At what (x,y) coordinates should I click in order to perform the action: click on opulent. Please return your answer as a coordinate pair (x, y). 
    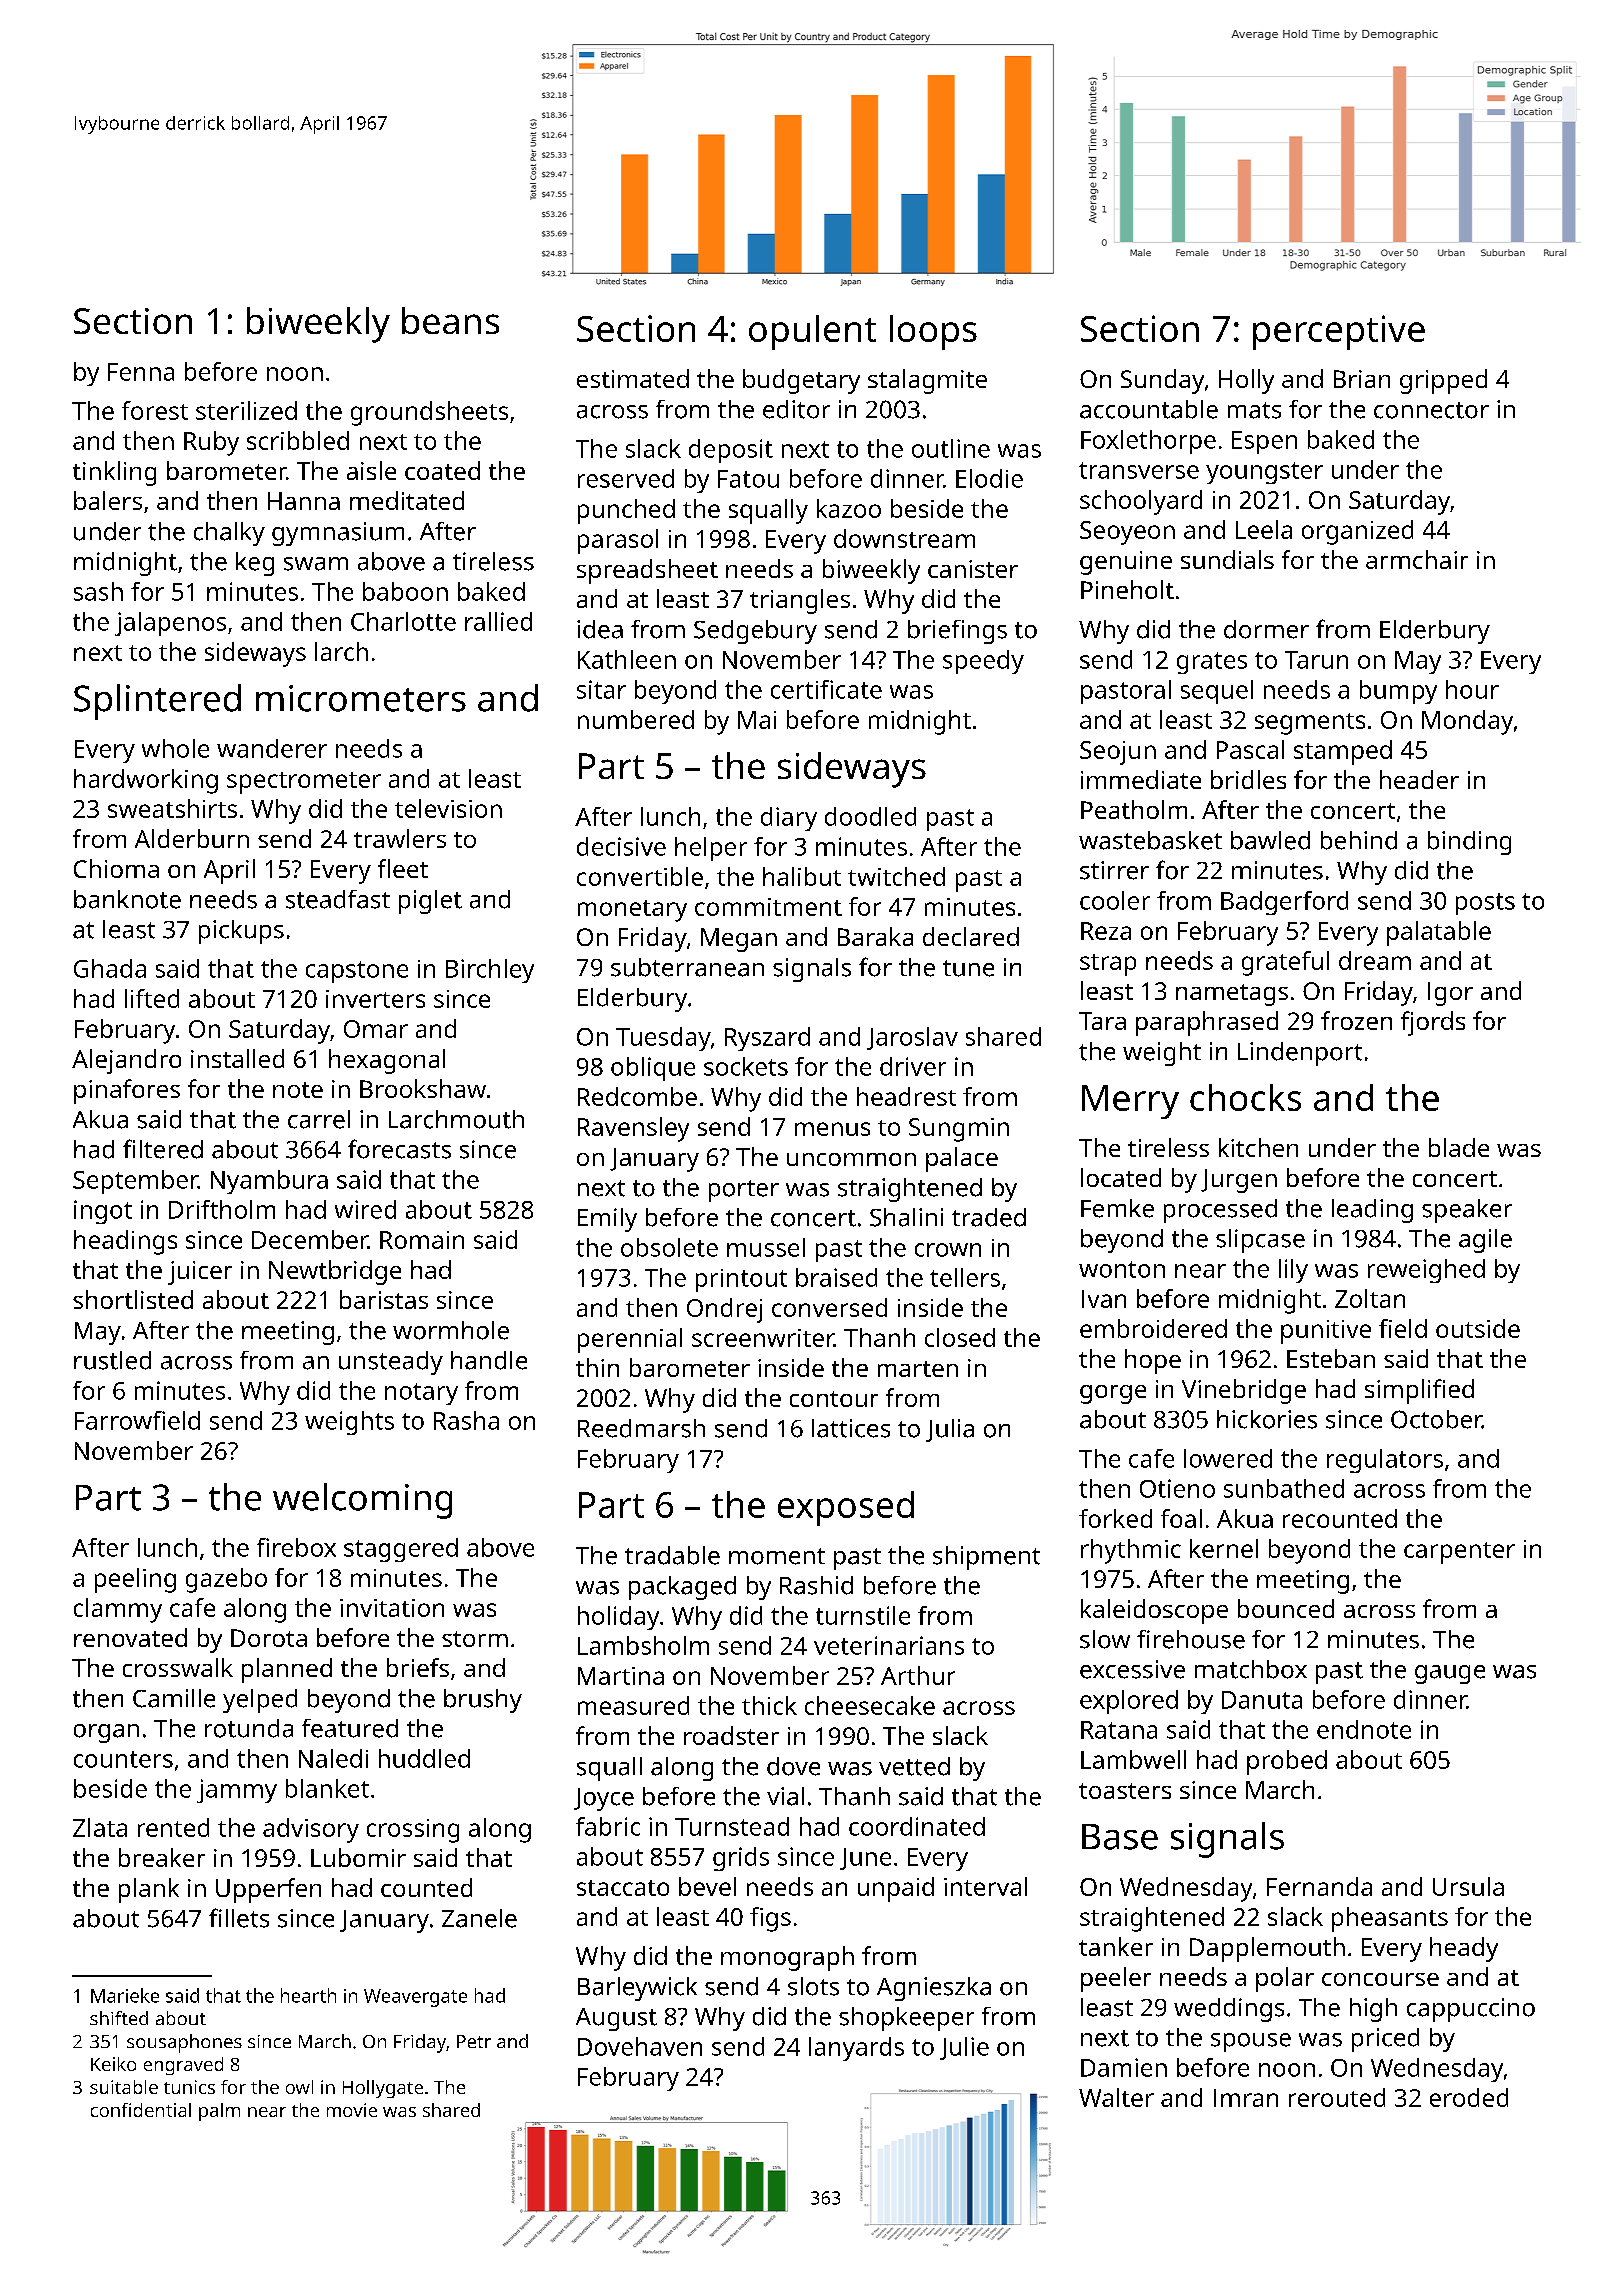
    Looking at the image, I should click on (812, 332).
